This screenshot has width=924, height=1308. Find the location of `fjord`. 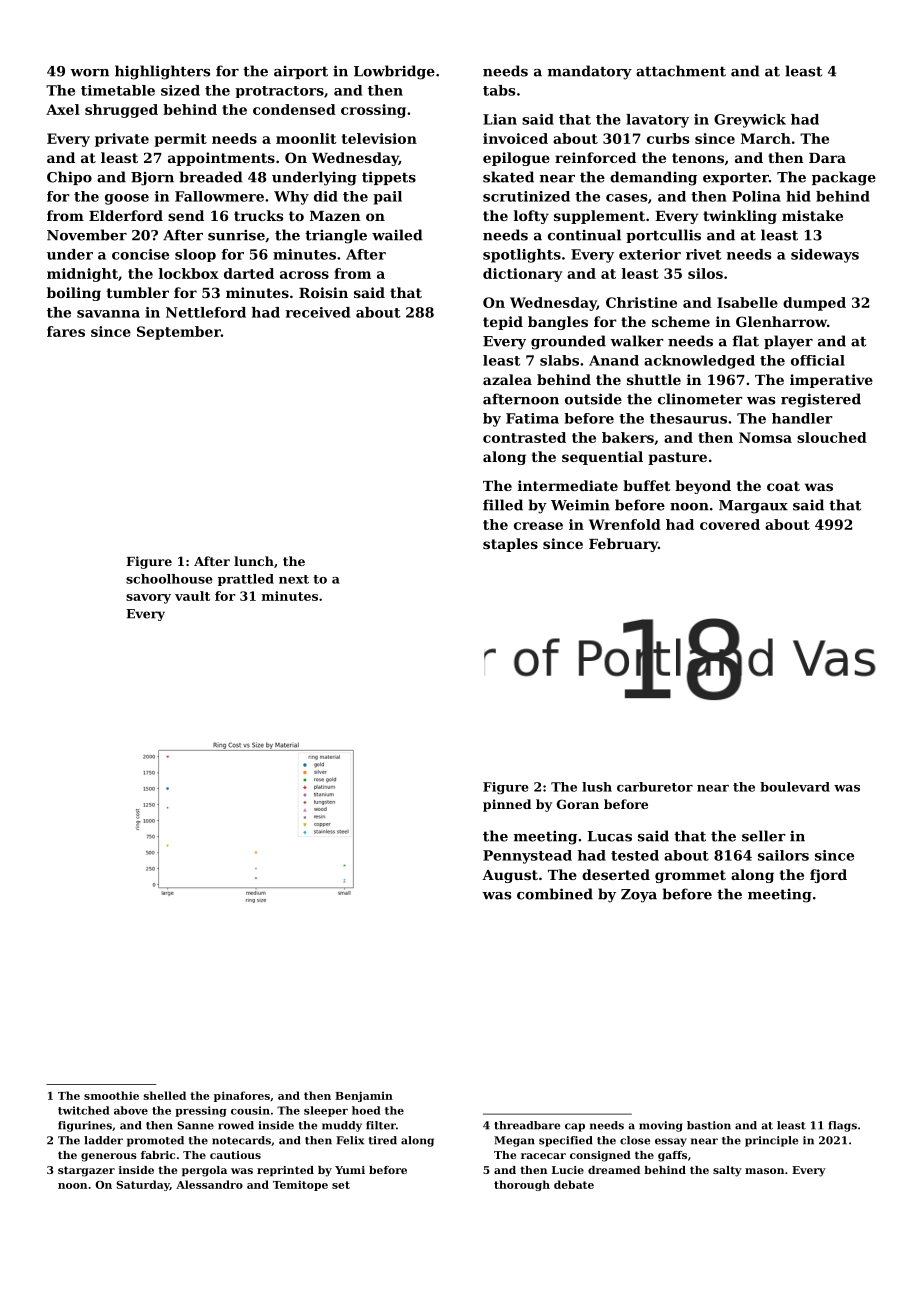

fjord is located at coordinates (828, 876).
